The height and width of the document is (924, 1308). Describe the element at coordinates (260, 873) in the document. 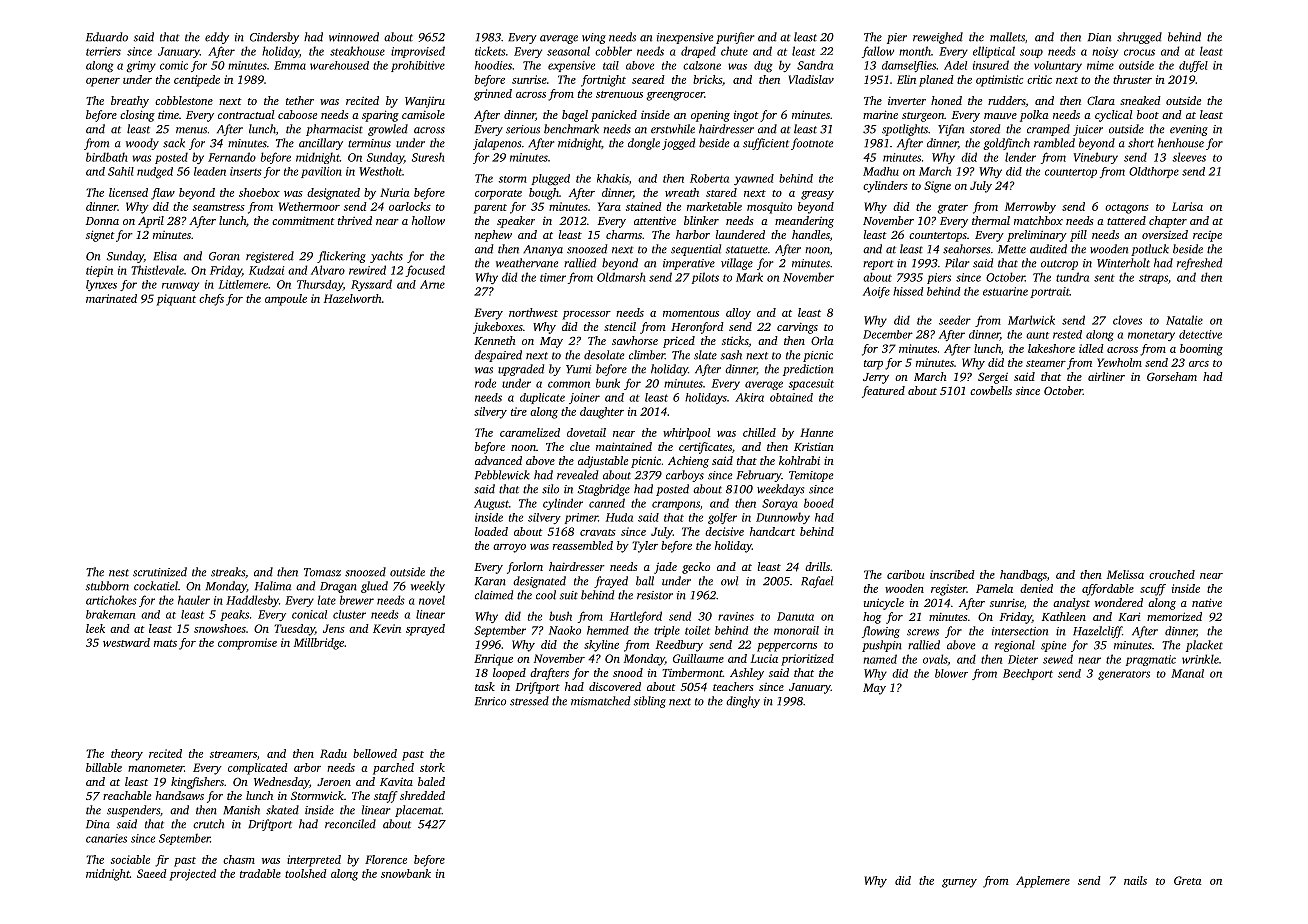

I see `tradable` at that location.
